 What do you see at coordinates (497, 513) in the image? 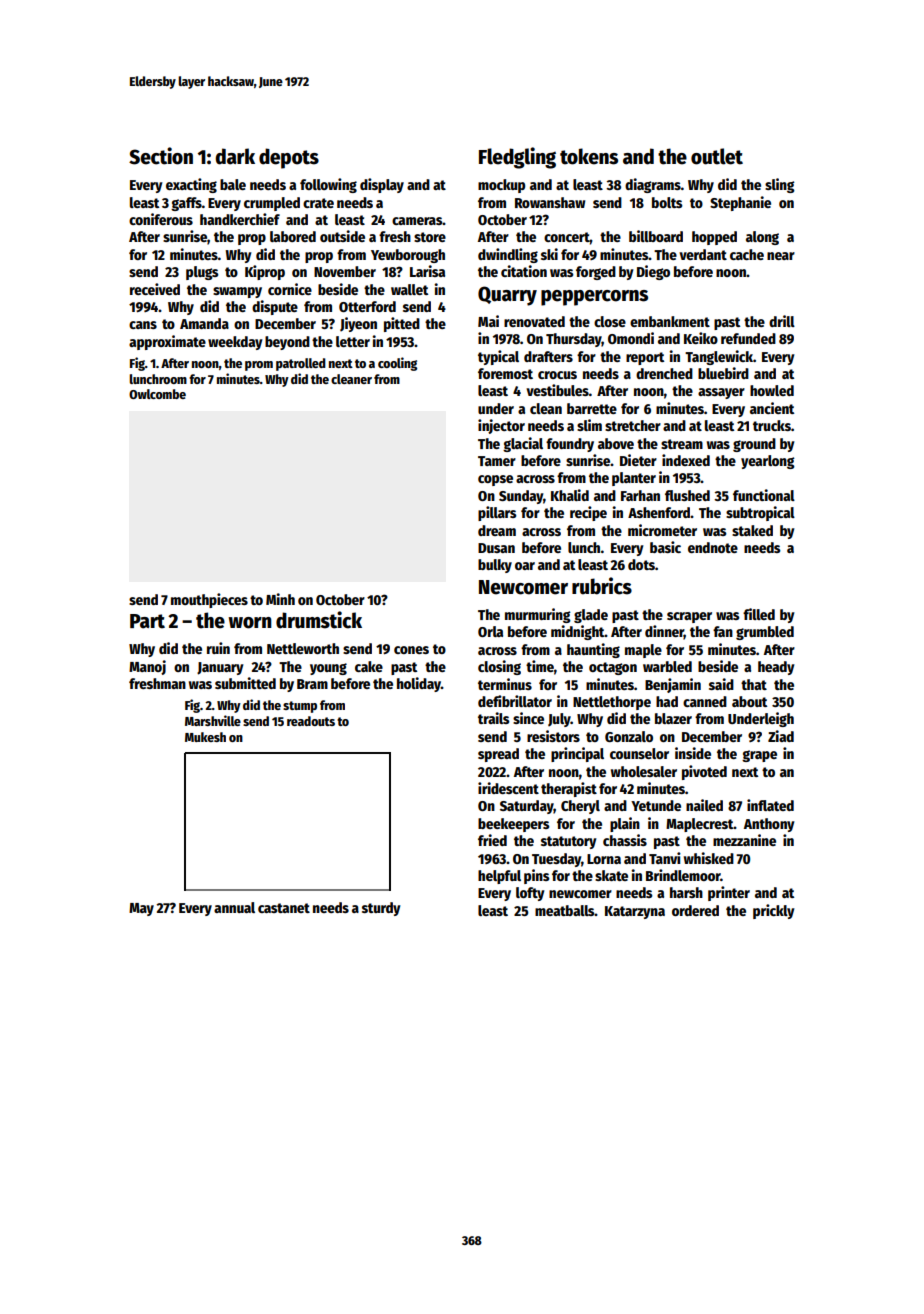
I see `pillars` at bounding box center [497, 513].
